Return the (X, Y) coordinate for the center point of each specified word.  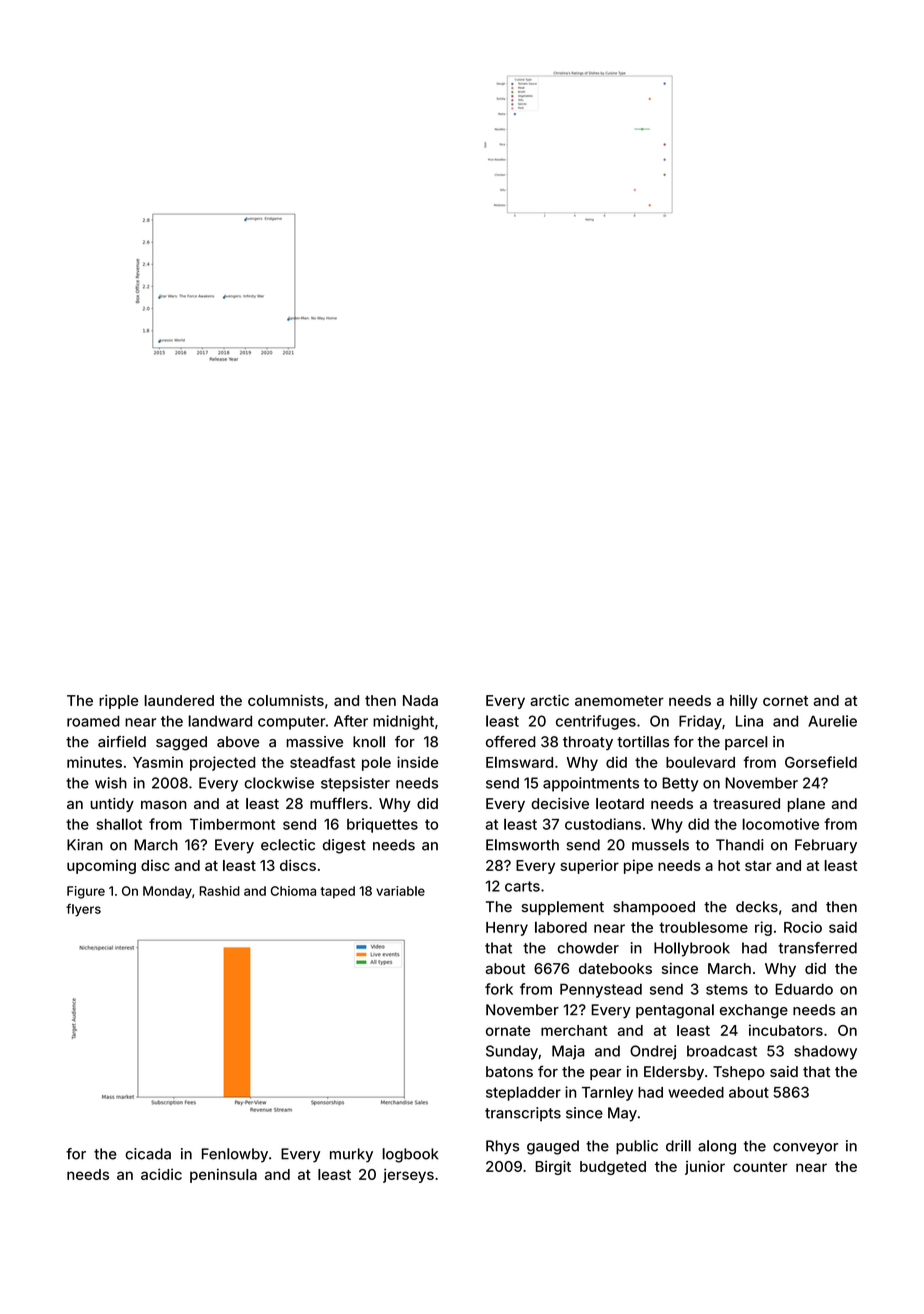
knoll (369, 742)
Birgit (553, 1167)
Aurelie (832, 721)
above (238, 742)
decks (757, 907)
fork (499, 989)
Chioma (293, 891)
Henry (507, 929)
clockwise (279, 783)
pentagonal (675, 1011)
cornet (785, 701)
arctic (549, 700)
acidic (161, 1174)
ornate (508, 1030)
